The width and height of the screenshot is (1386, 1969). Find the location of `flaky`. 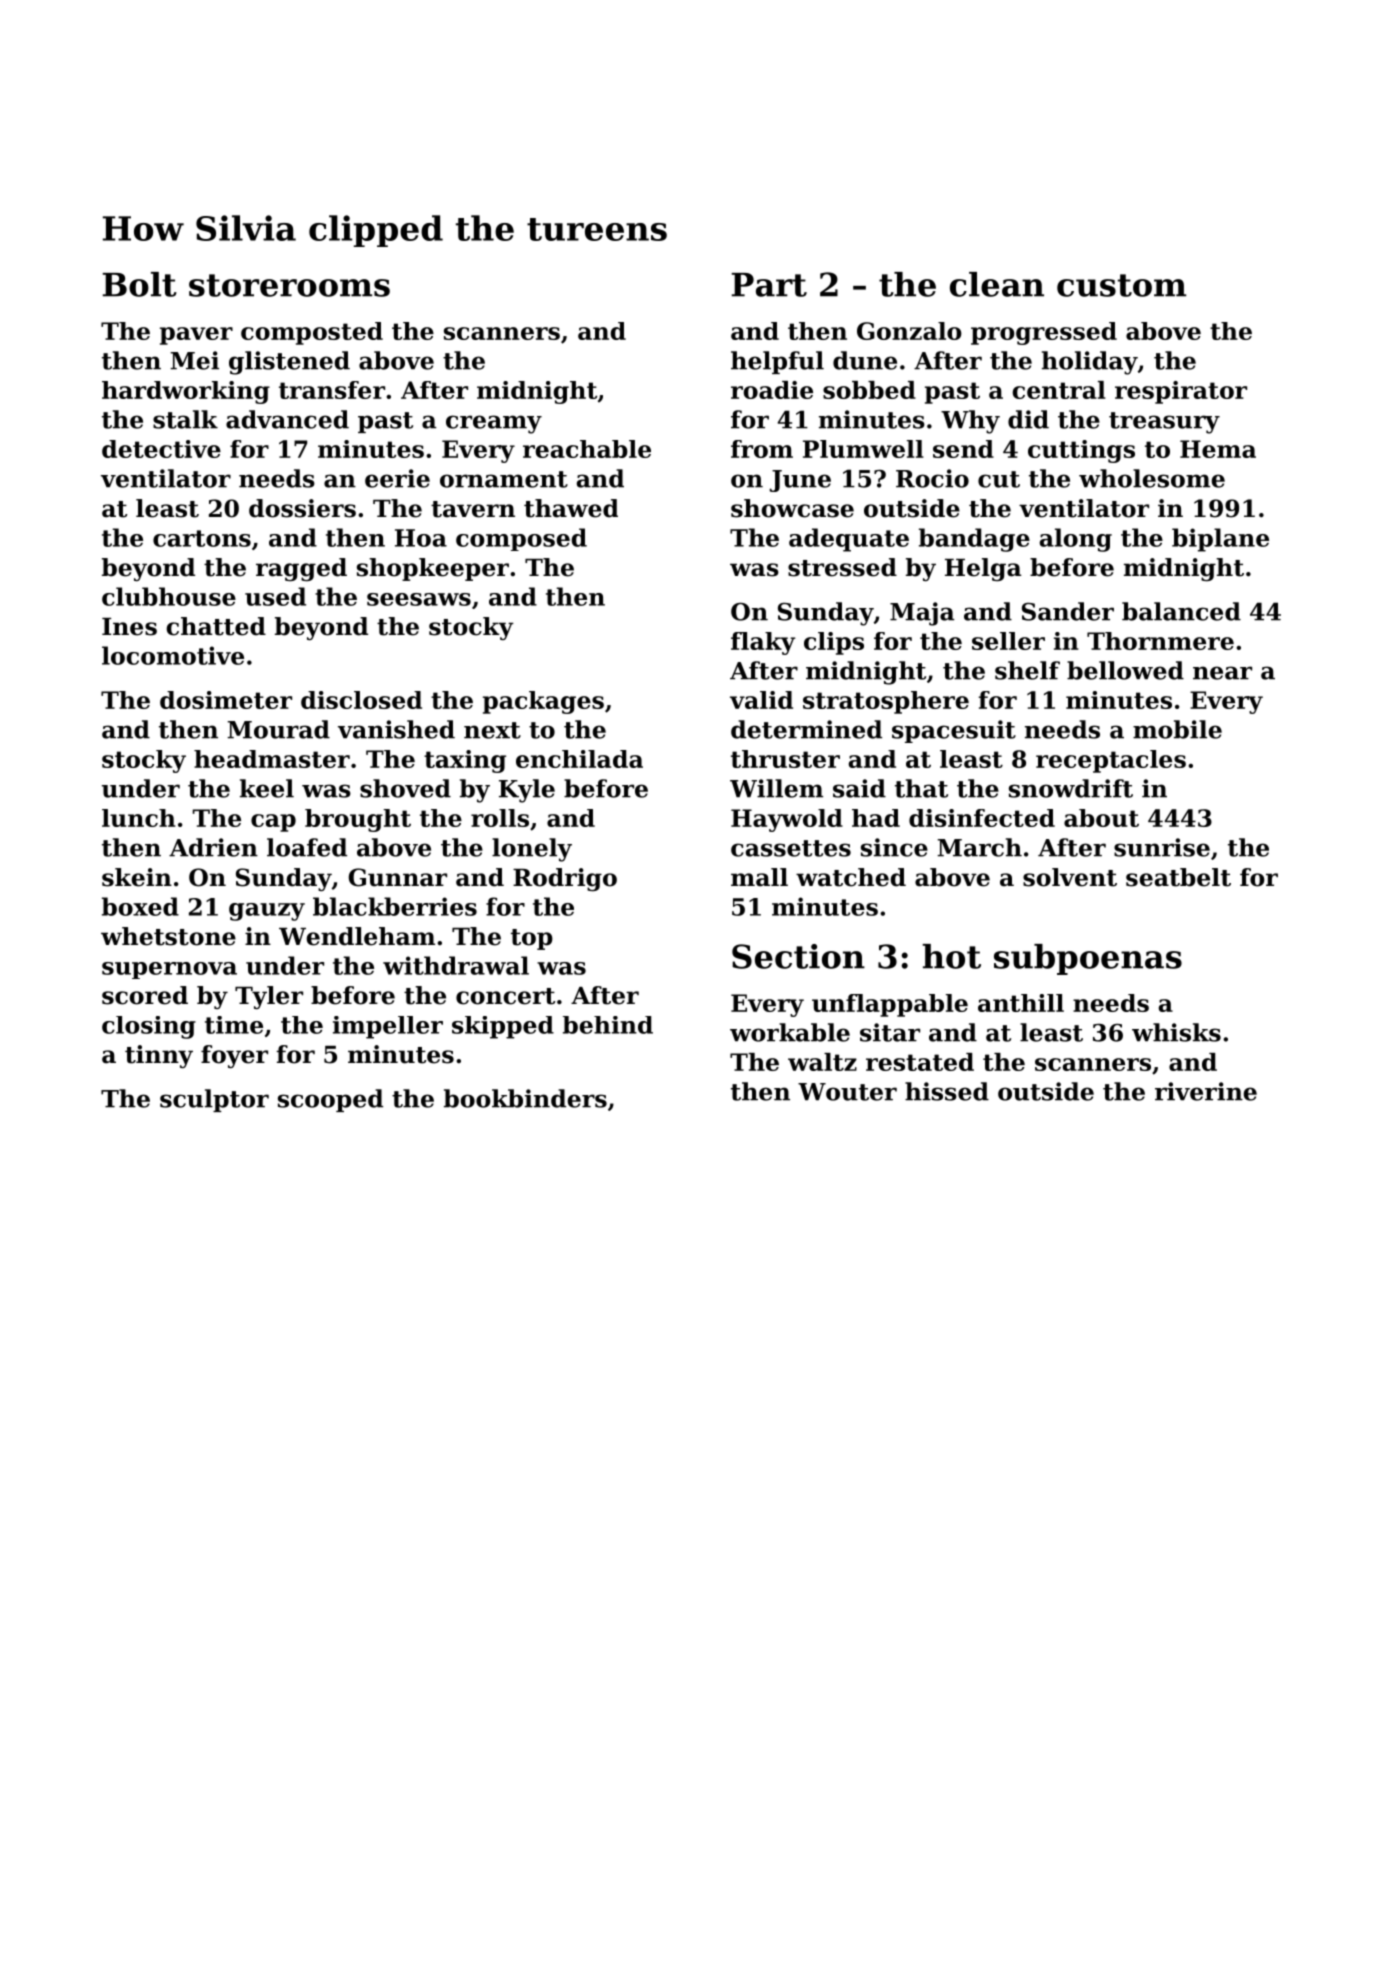

flaky is located at coordinates (763, 643).
